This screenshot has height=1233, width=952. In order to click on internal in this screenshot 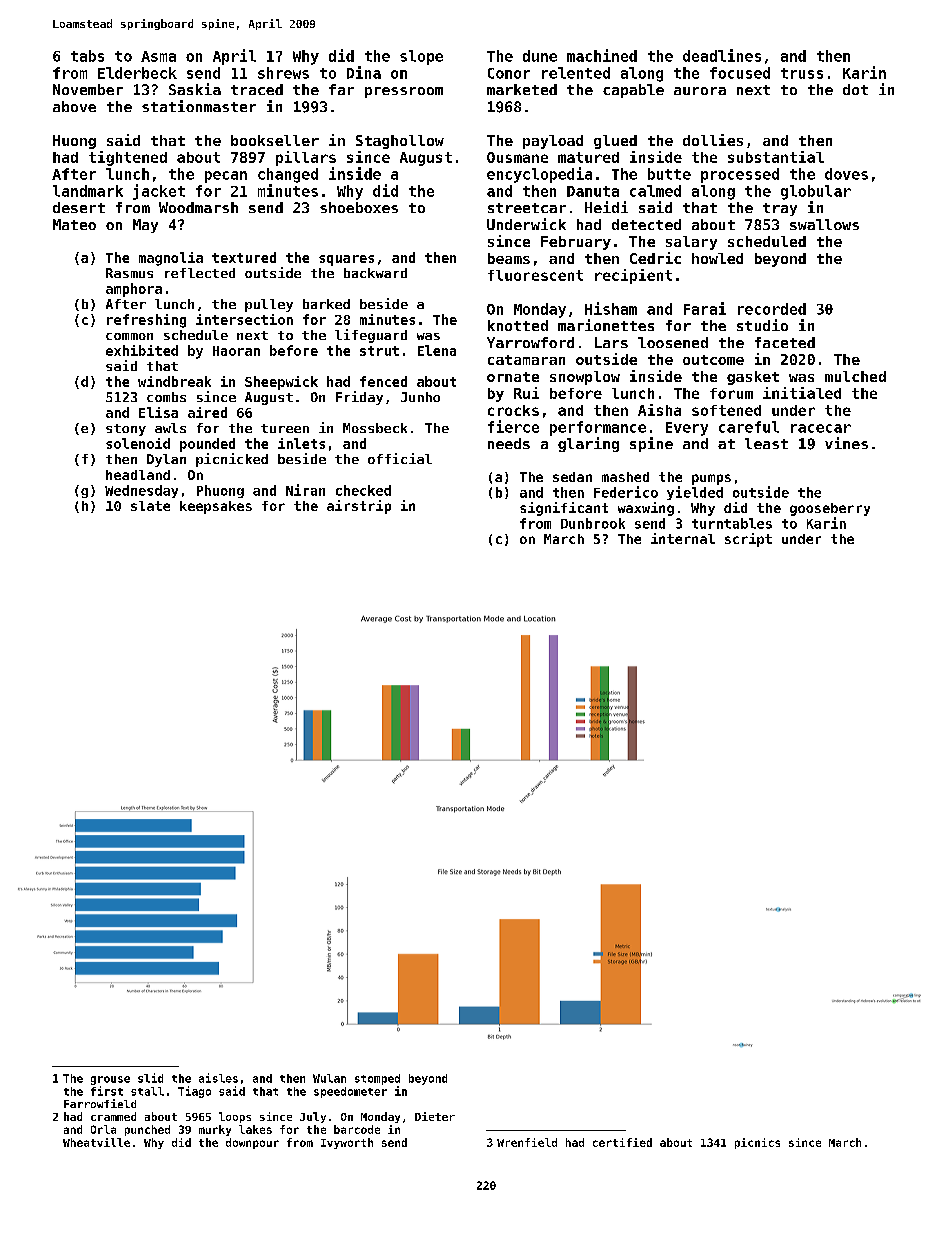, I will do `click(683, 538)`.
